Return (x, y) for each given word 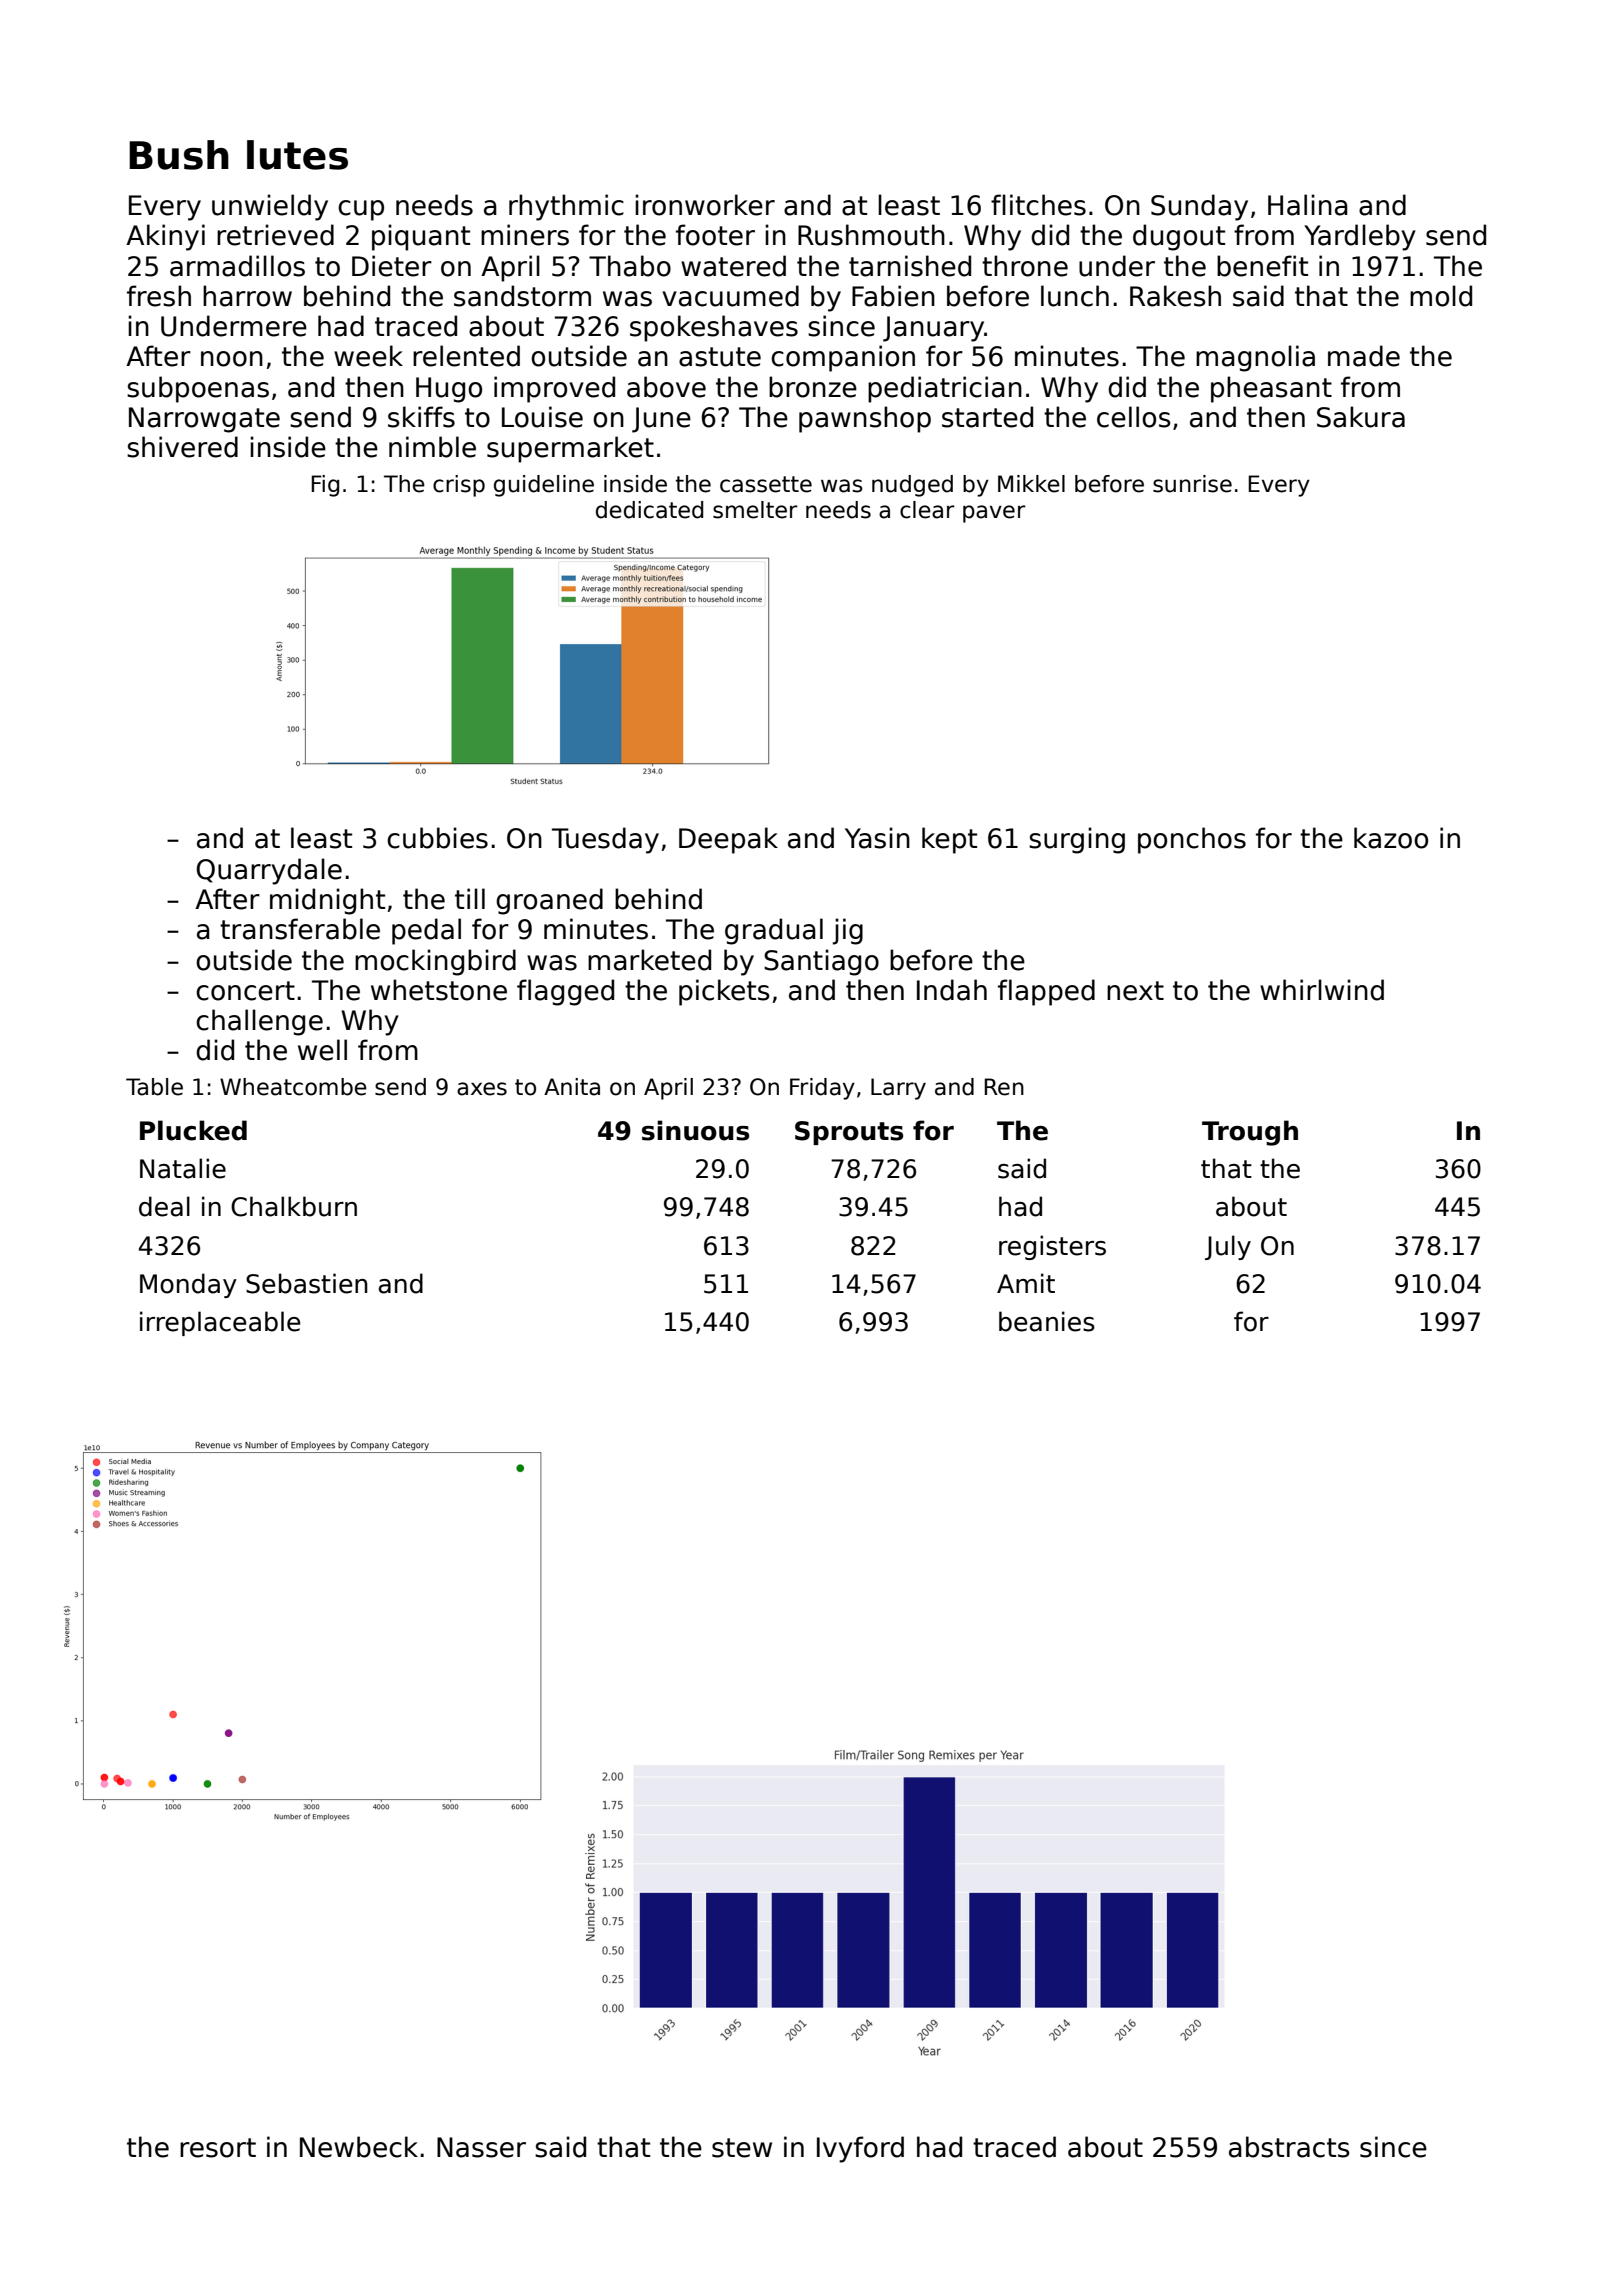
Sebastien (307, 1283)
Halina (1308, 205)
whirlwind (1322, 990)
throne (1025, 266)
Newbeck (359, 2147)
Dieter (392, 266)
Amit (1026, 1283)
